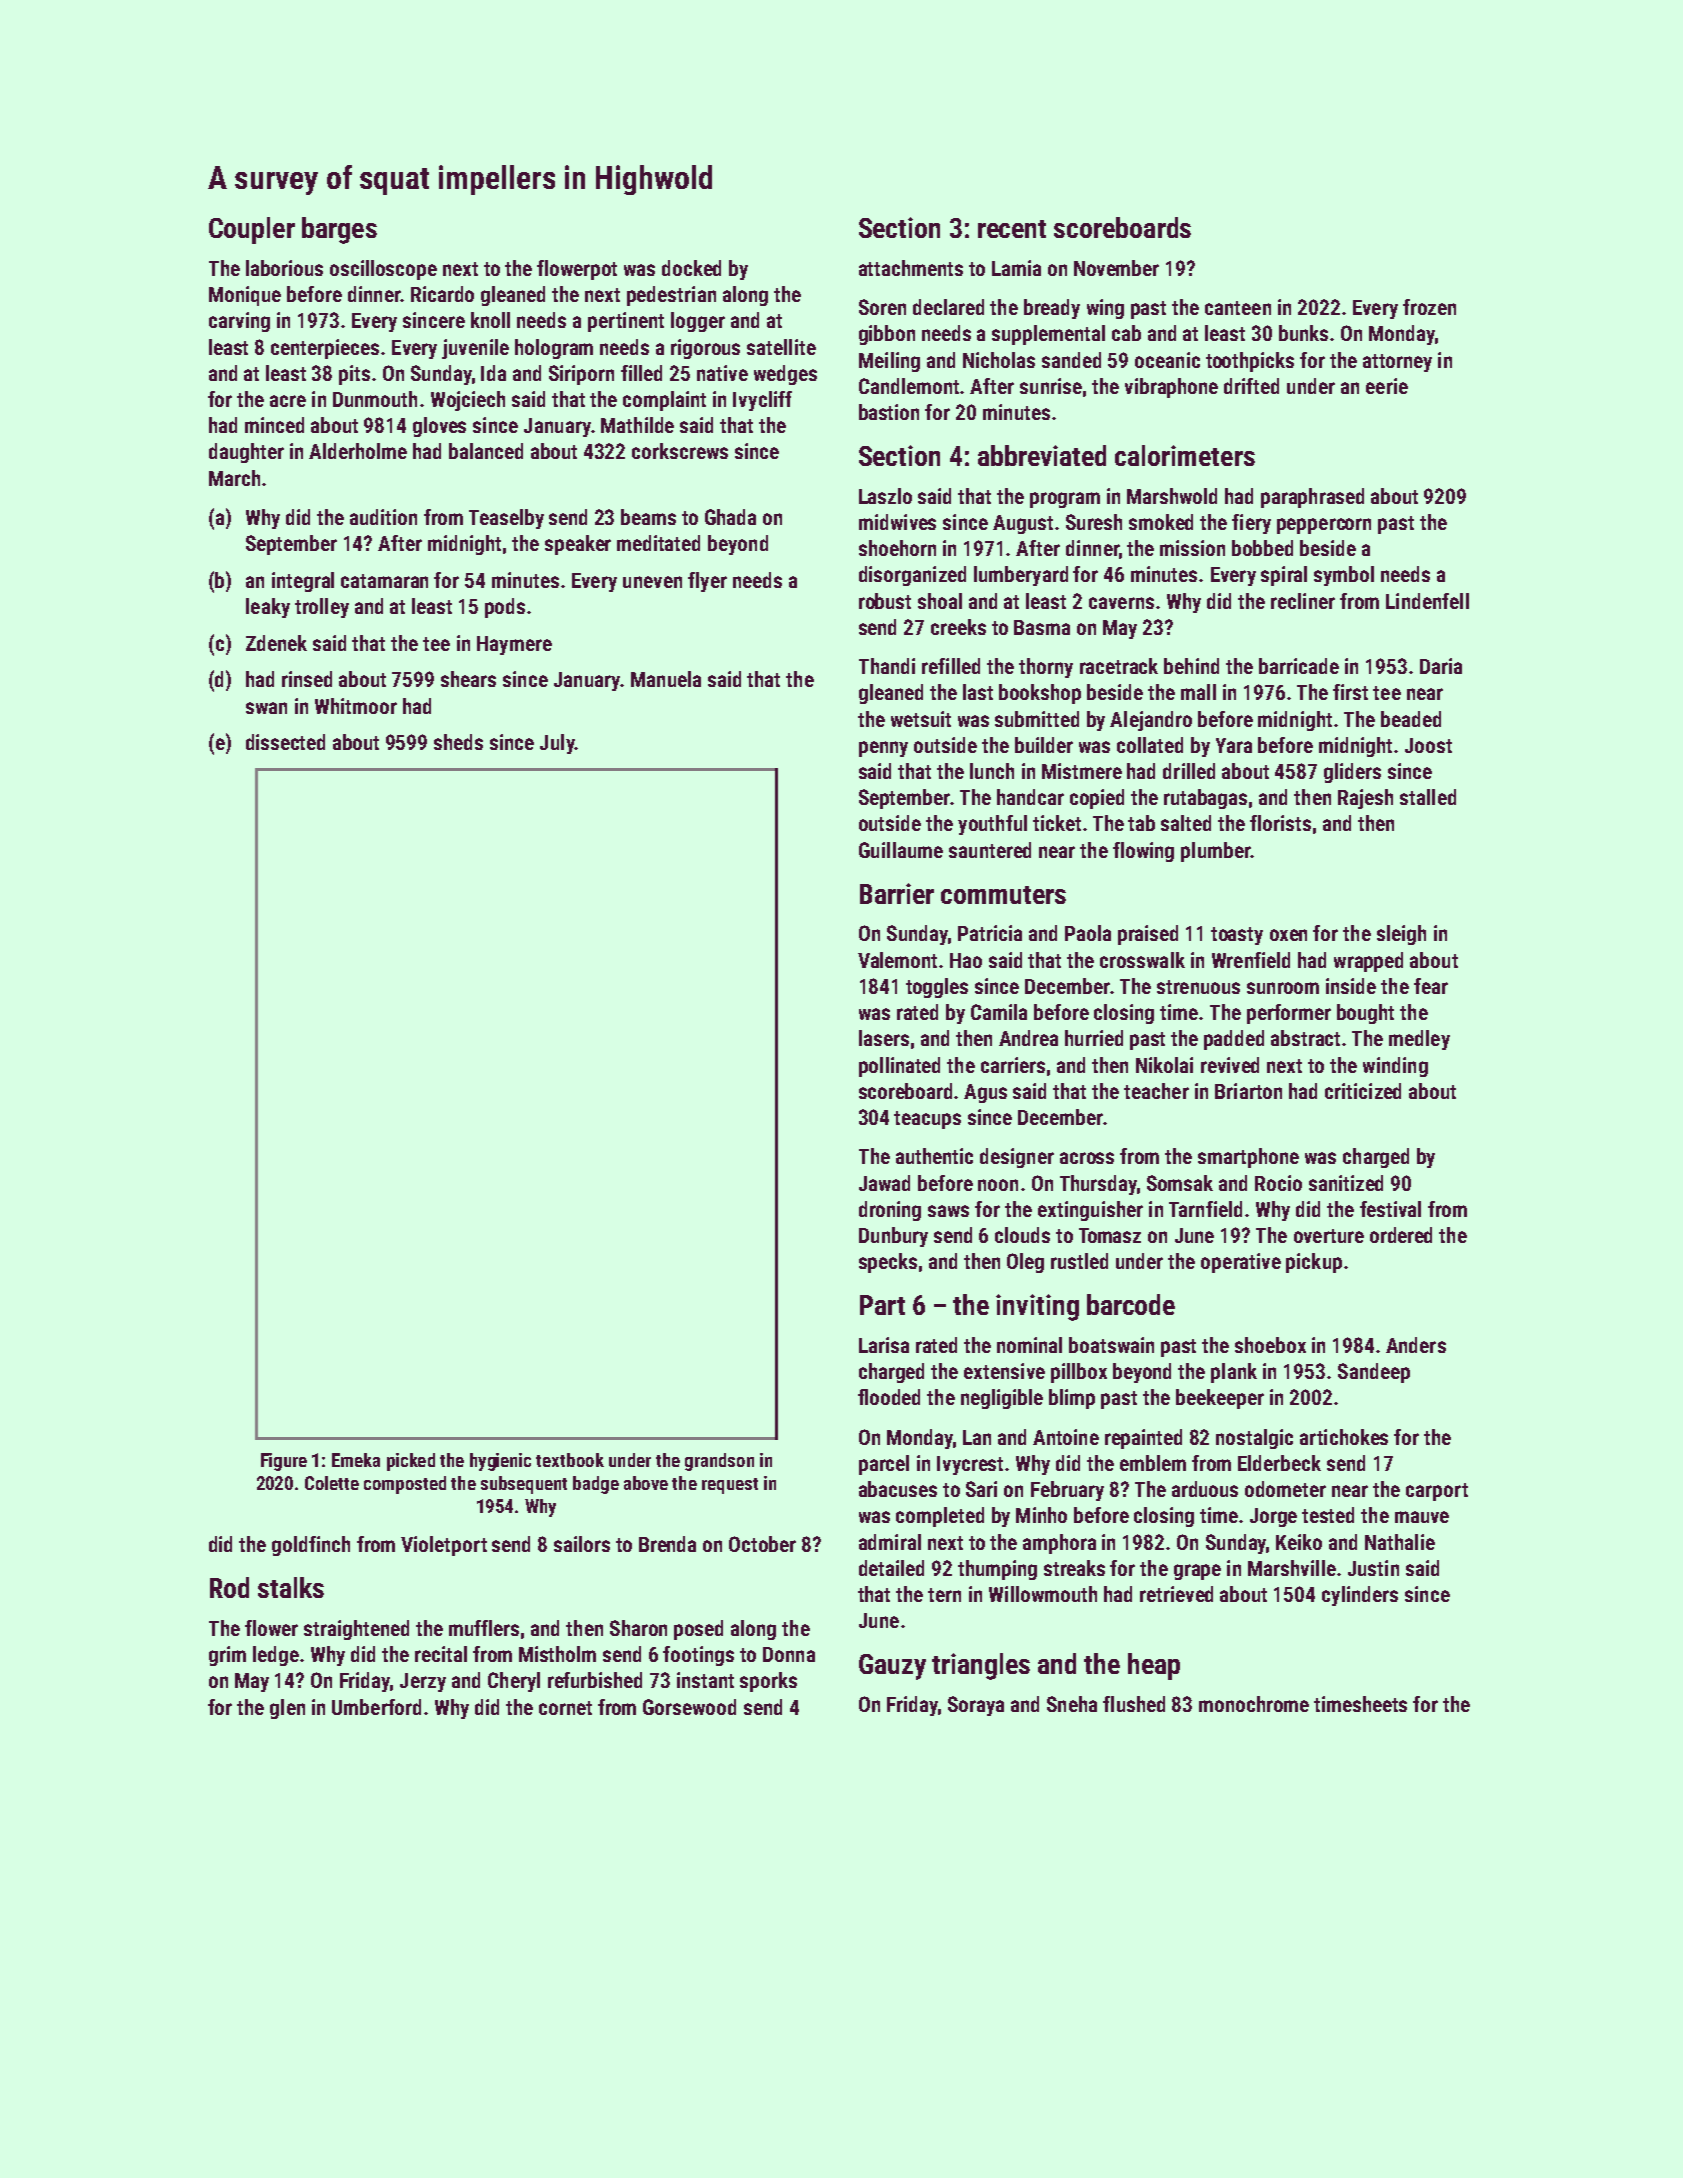 The width and height of the page is (1683, 2178). Describe the element at coordinates (1344, 576) in the page. I see `symbol` at that location.
